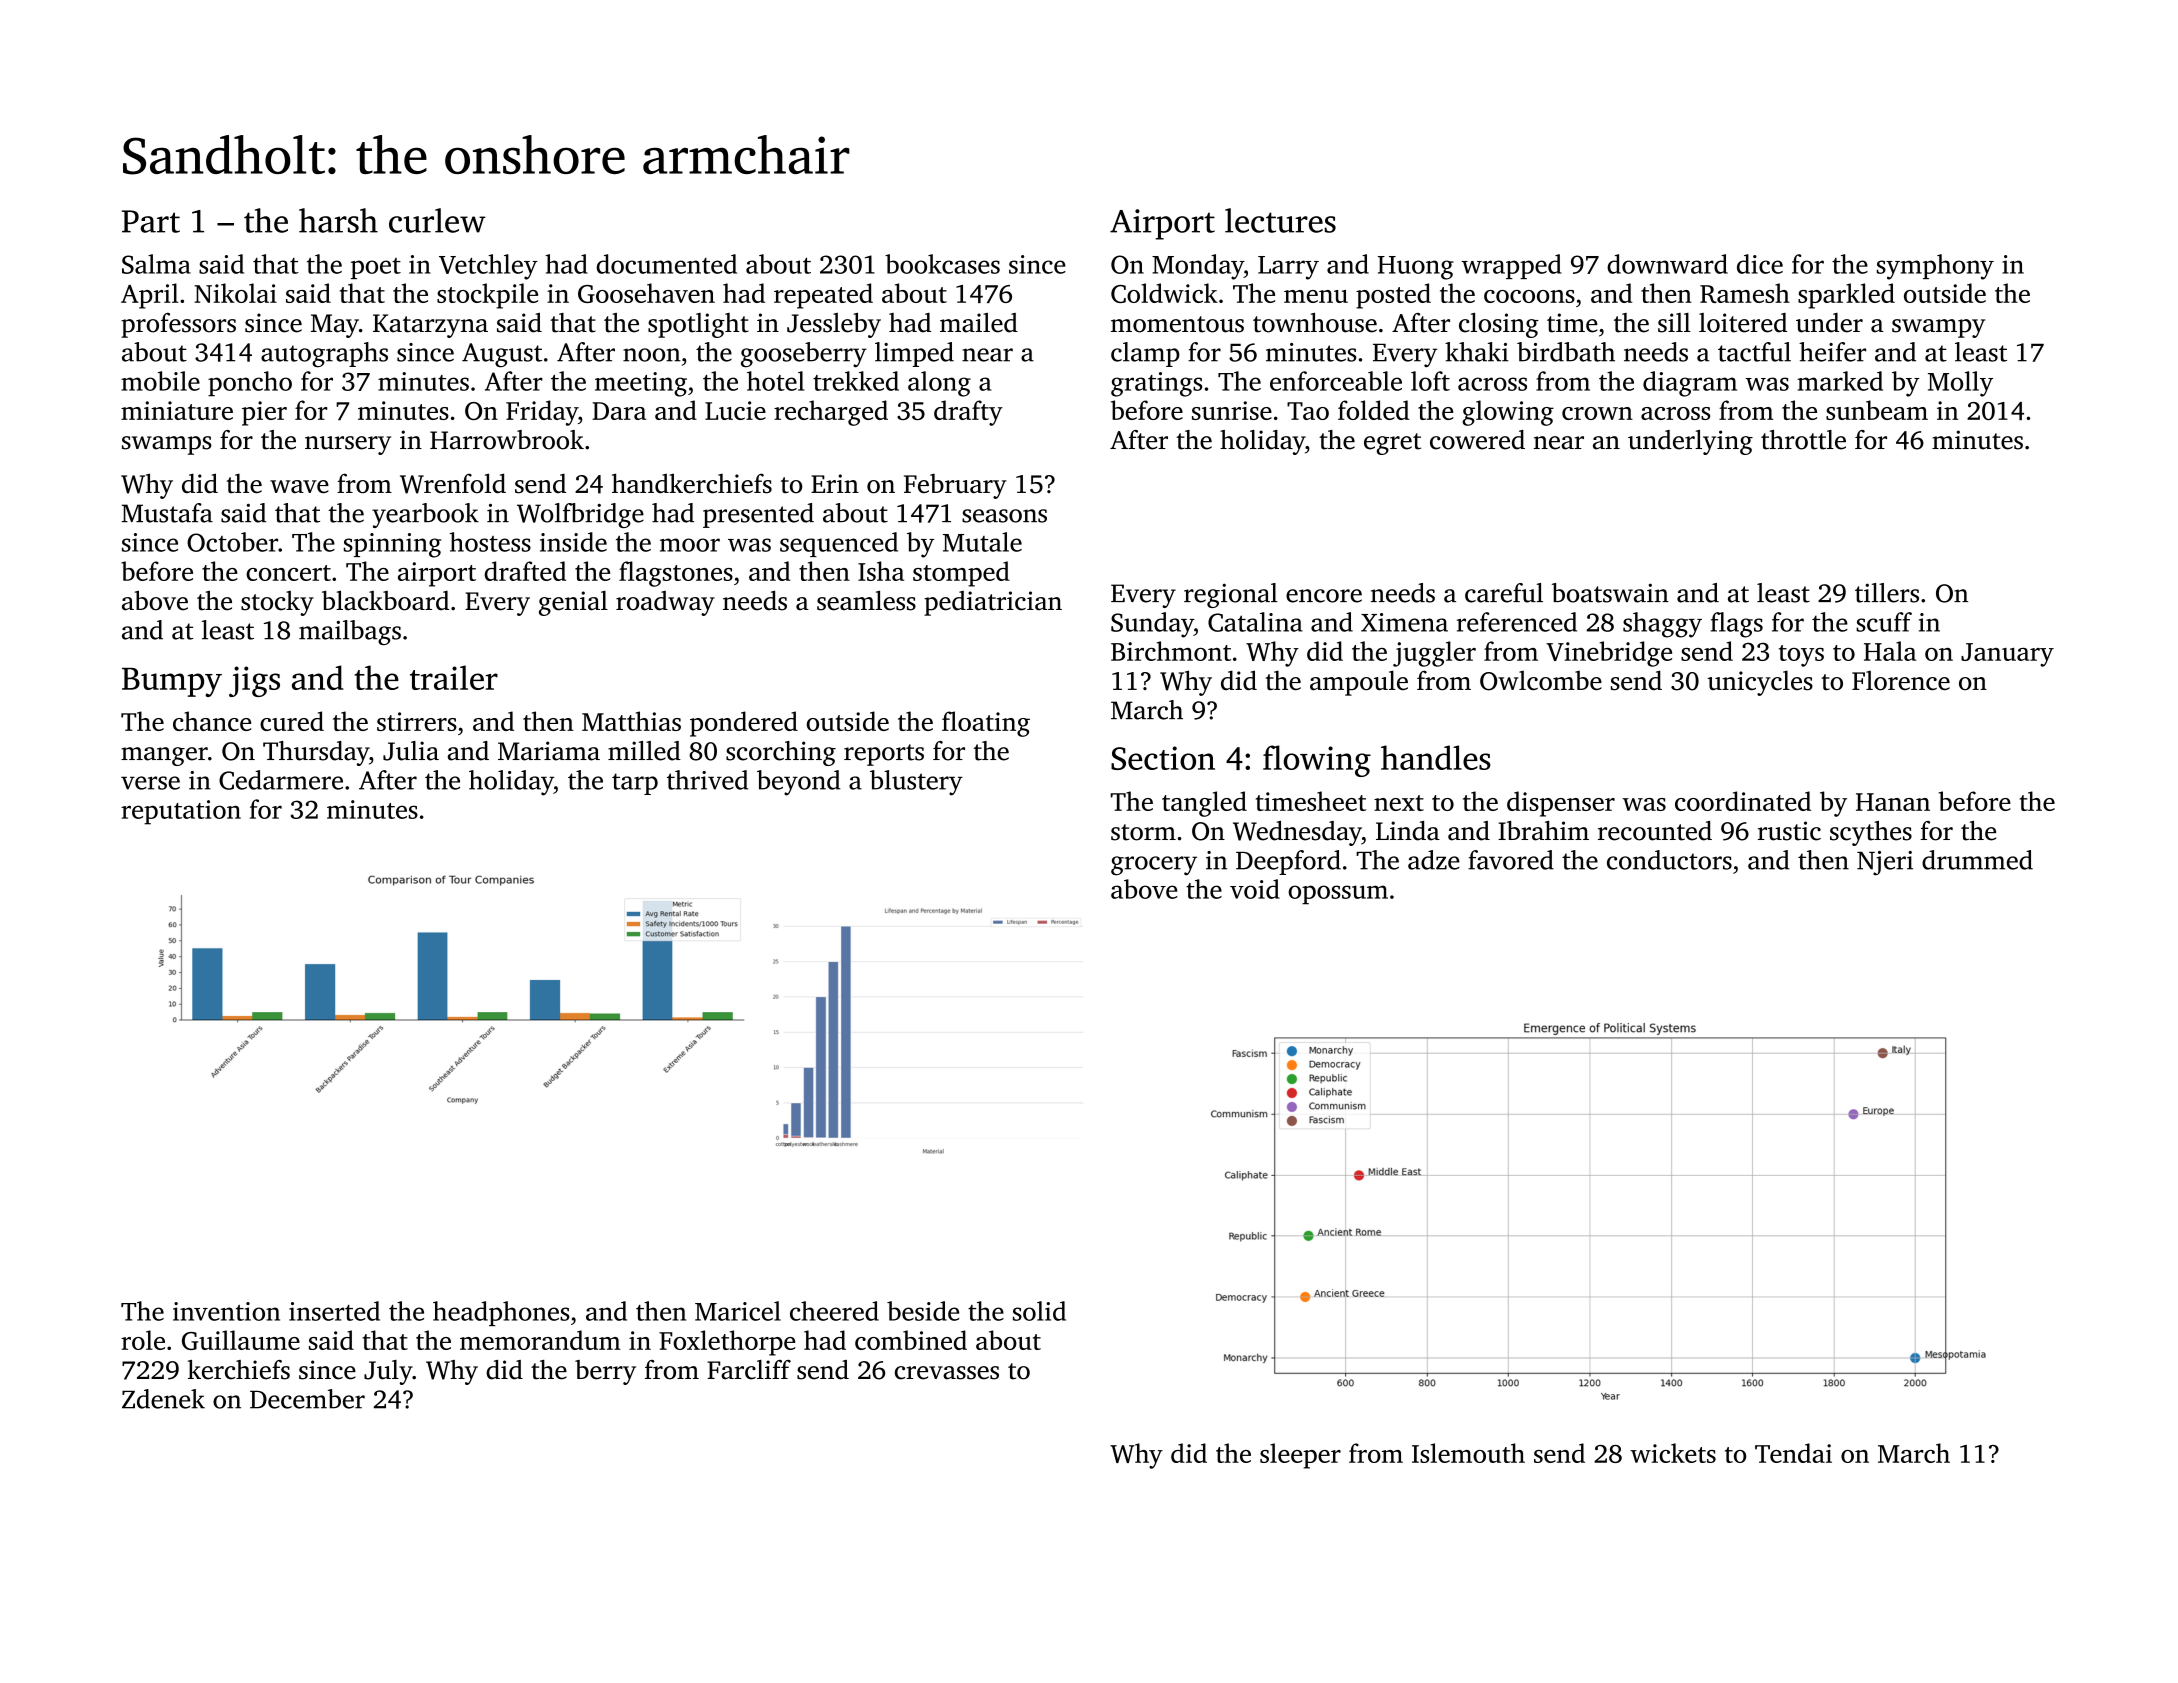  I want to click on tillers, so click(1887, 593).
